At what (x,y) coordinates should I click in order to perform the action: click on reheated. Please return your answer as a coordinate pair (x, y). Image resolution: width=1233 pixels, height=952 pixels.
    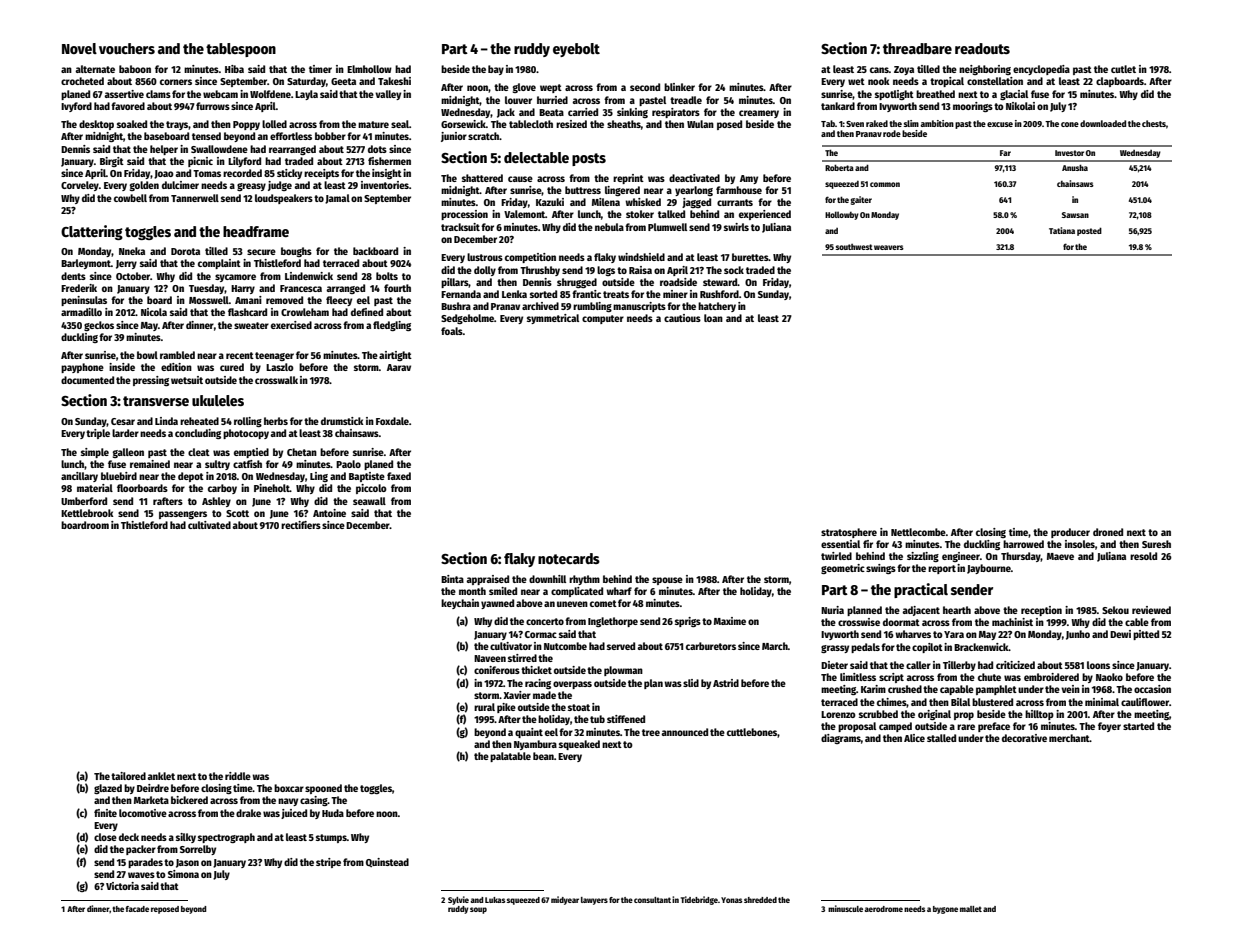
    Looking at the image, I should click on (199, 421).
